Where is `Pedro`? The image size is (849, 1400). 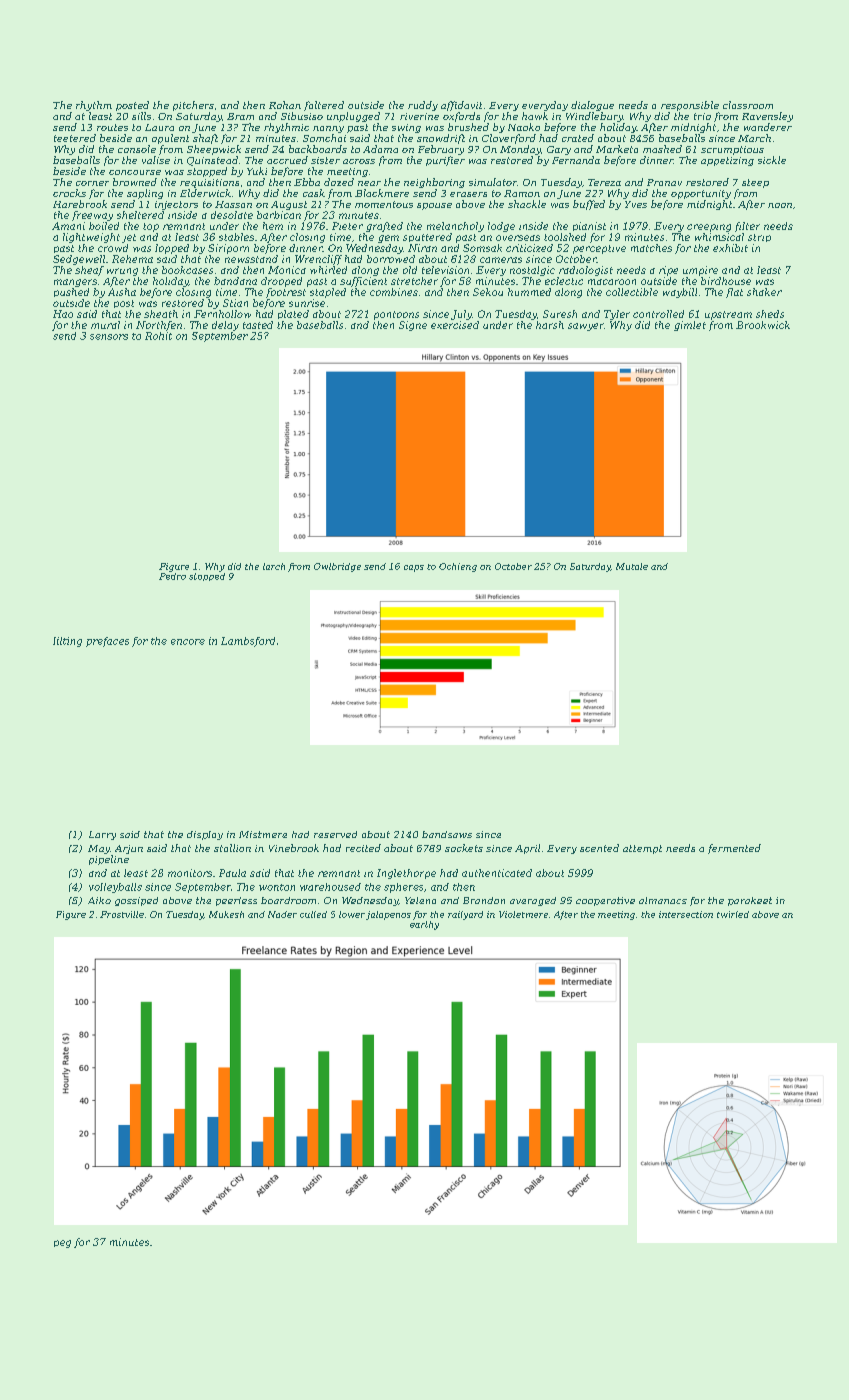
Pedro is located at coordinates (172, 576).
